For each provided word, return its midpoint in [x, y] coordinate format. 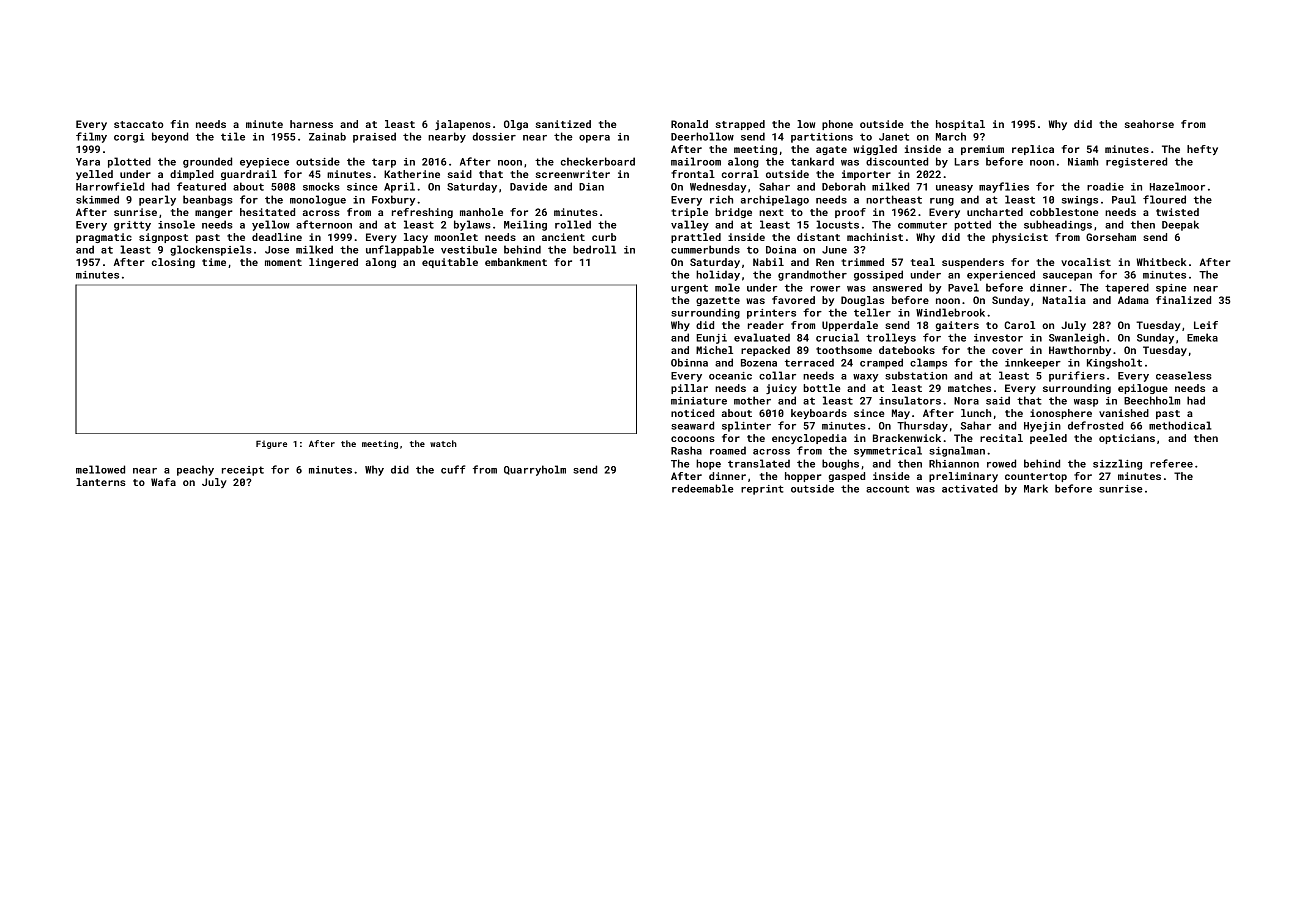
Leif [1206, 325]
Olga [516, 125]
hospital [960, 125]
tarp [384, 163]
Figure [271, 444]
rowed [1001, 463]
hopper [803, 477]
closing [173, 263]
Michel [714, 350]
